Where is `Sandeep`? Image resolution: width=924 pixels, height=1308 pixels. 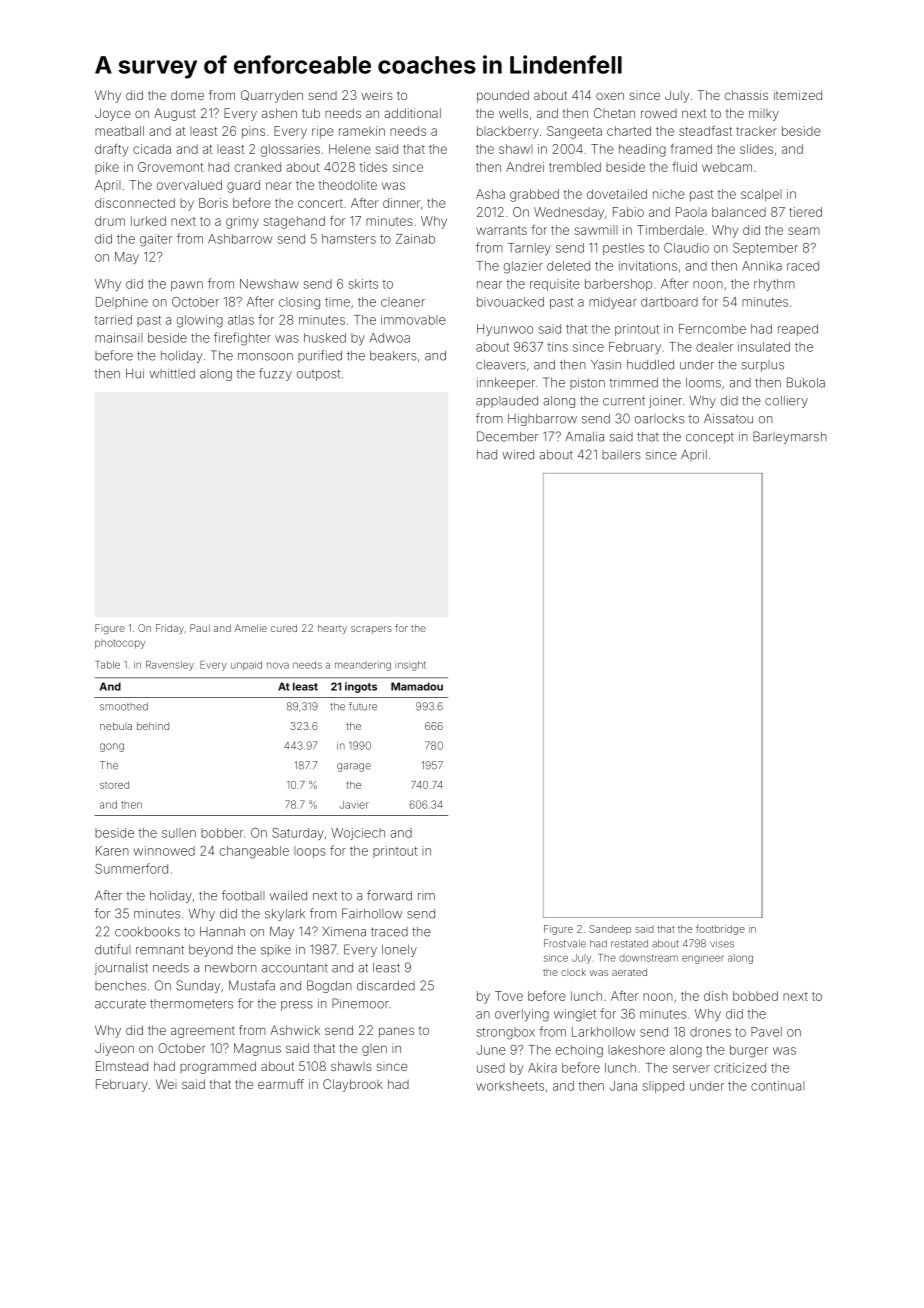
Sandeep is located at coordinates (610, 930).
